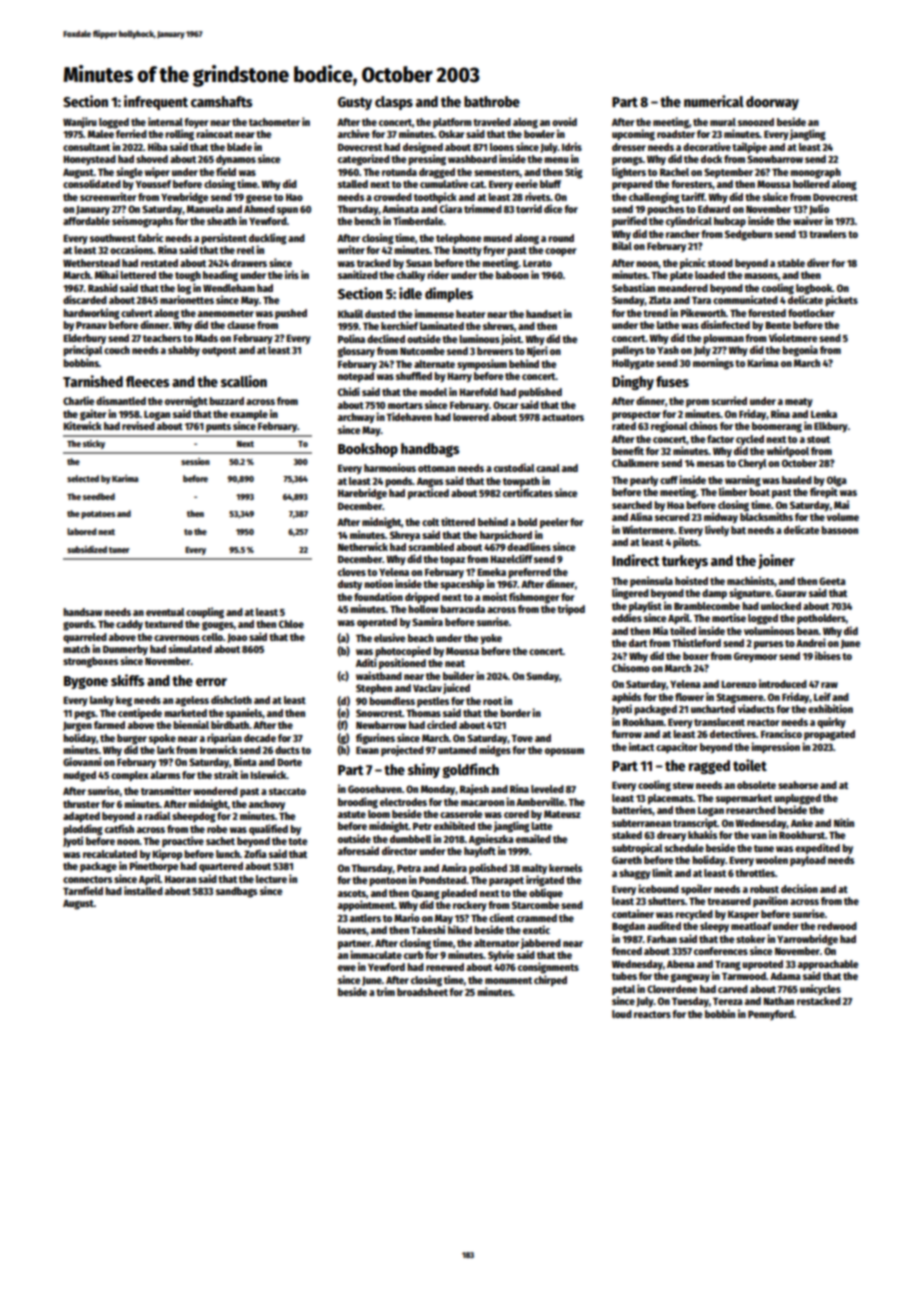  Describe the element at coordinates (690, 1002) in the image. I see `Tuesday` at that location.
